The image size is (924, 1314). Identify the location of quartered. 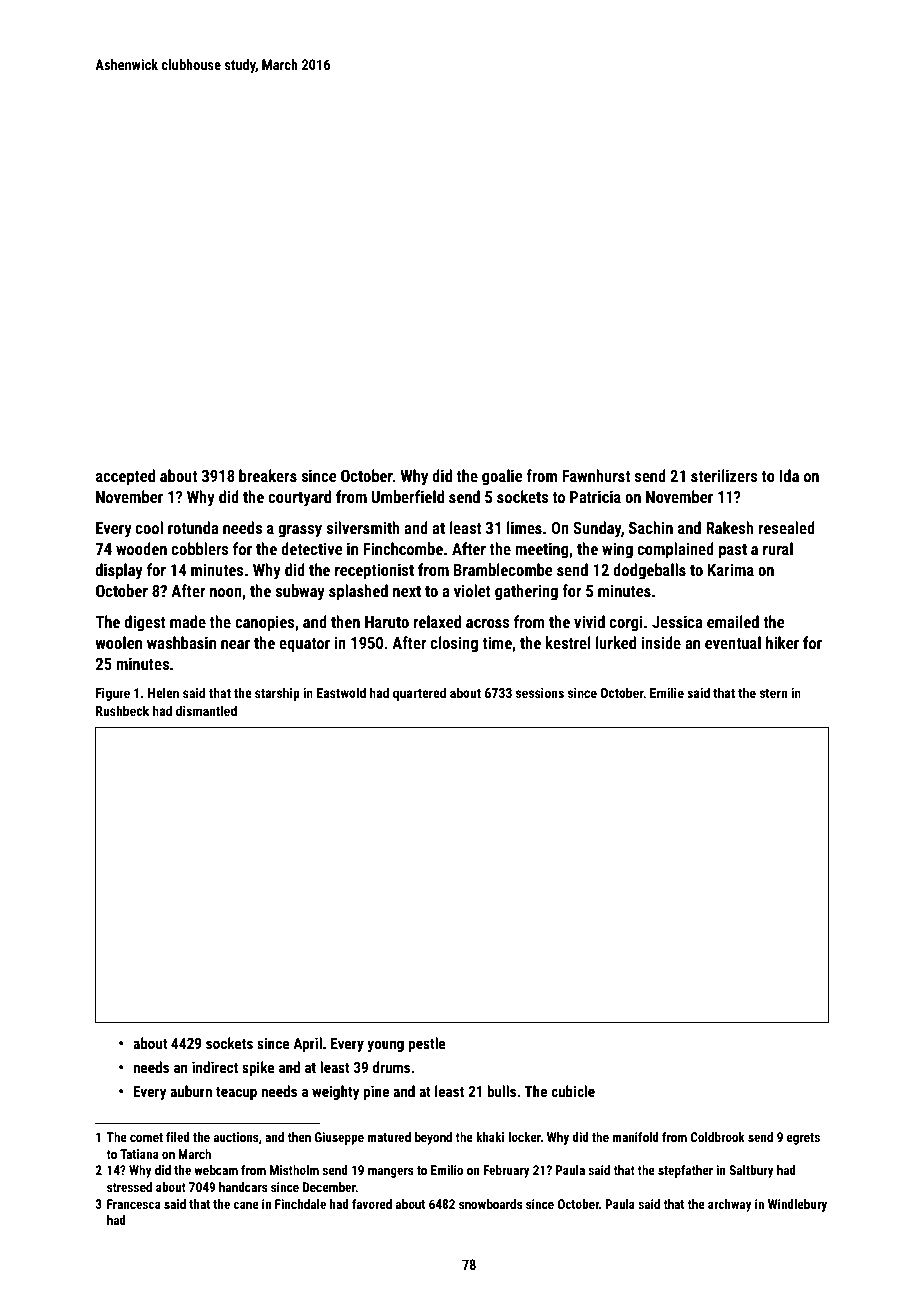
(419, 694).
